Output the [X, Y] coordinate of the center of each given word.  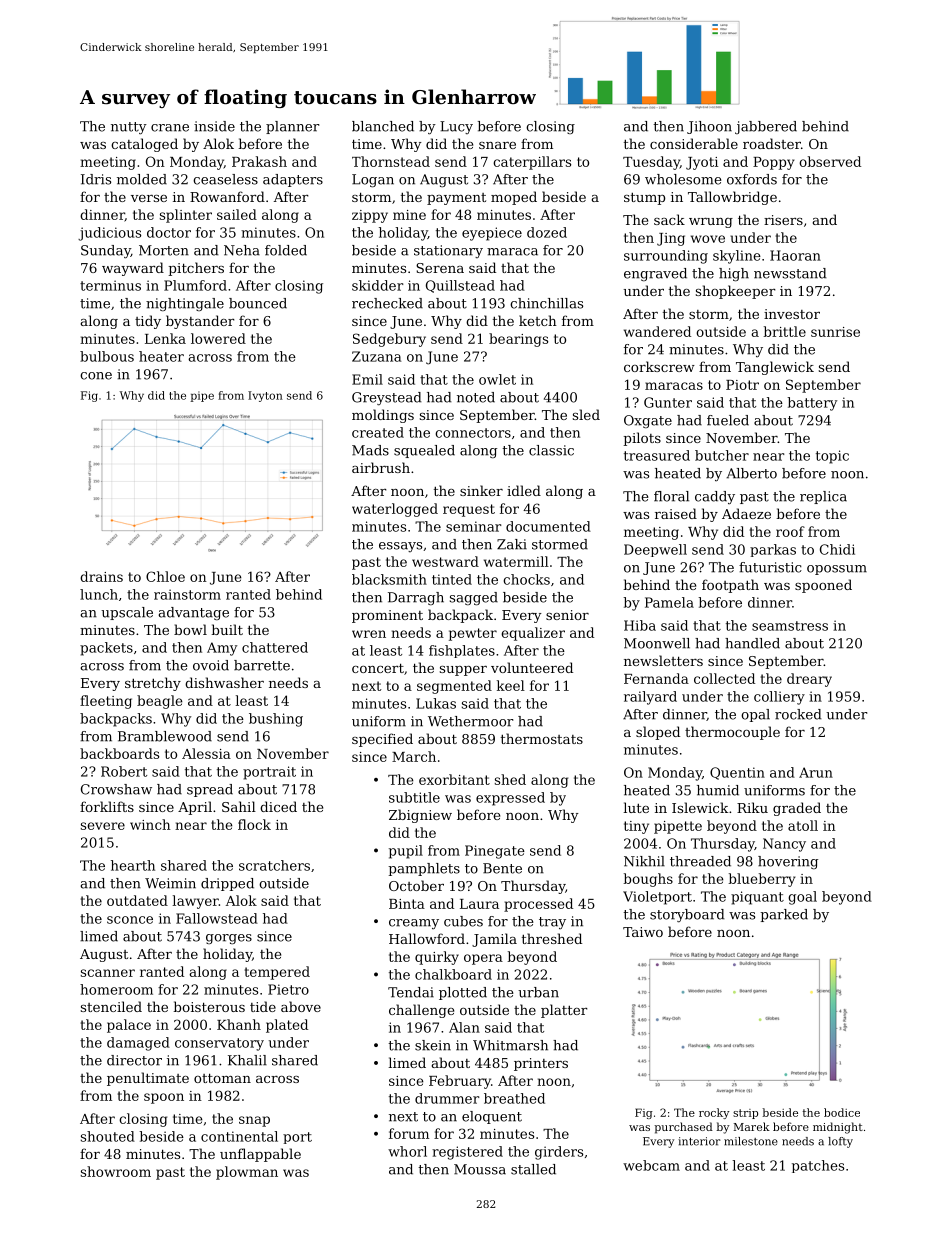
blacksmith [389, 579]
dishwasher [224, 682]
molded [142, 179]
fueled [728, 420]
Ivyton [265, 396]
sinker [481, 490]
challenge [421, 1011]
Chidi [837, 549]
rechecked [387, 303]
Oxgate [648, 421]
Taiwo [643, 932]
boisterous [209, 1006]
